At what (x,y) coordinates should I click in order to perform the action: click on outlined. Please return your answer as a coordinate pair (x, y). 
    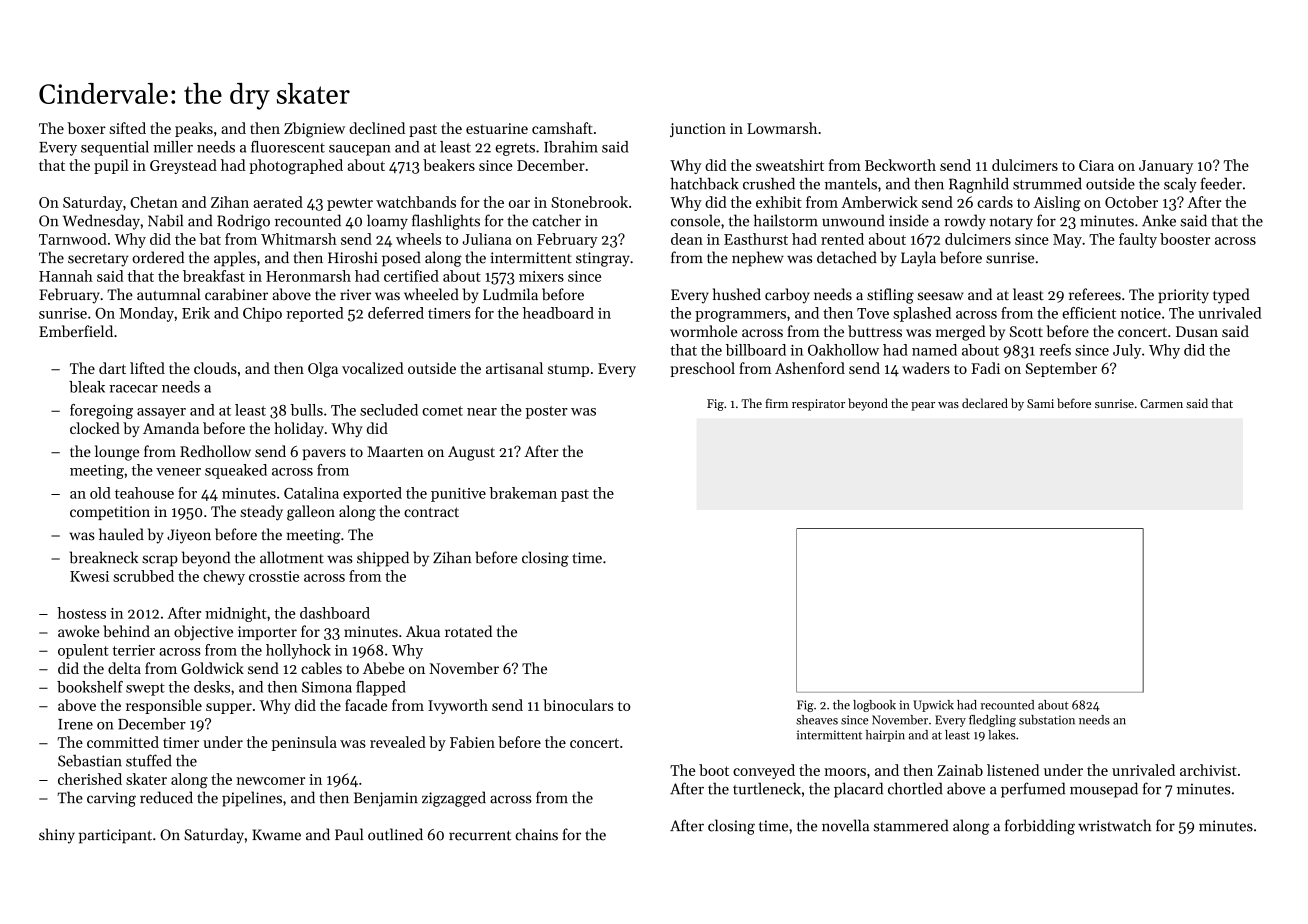
    Looking at the image, I should click on (395, 834).
